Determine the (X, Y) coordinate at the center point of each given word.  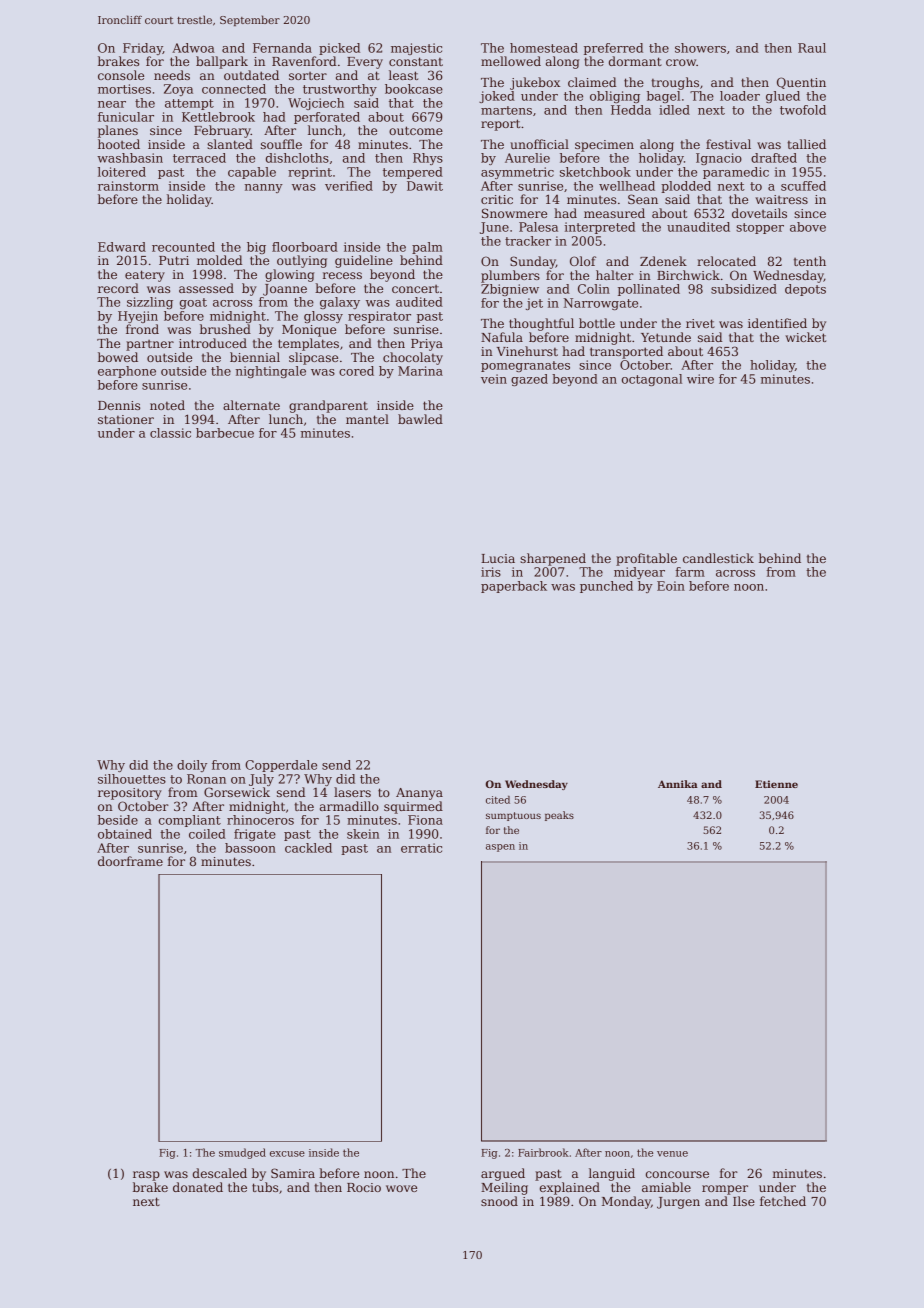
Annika (678, 784)
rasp (146, 1176)
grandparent (328, 406)
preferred (613, 49)
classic (170, 433)
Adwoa (193, 48)
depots (805, 290)
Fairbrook (543, 1152)
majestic (416, 49)
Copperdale (281, 766)
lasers (352, 792)
